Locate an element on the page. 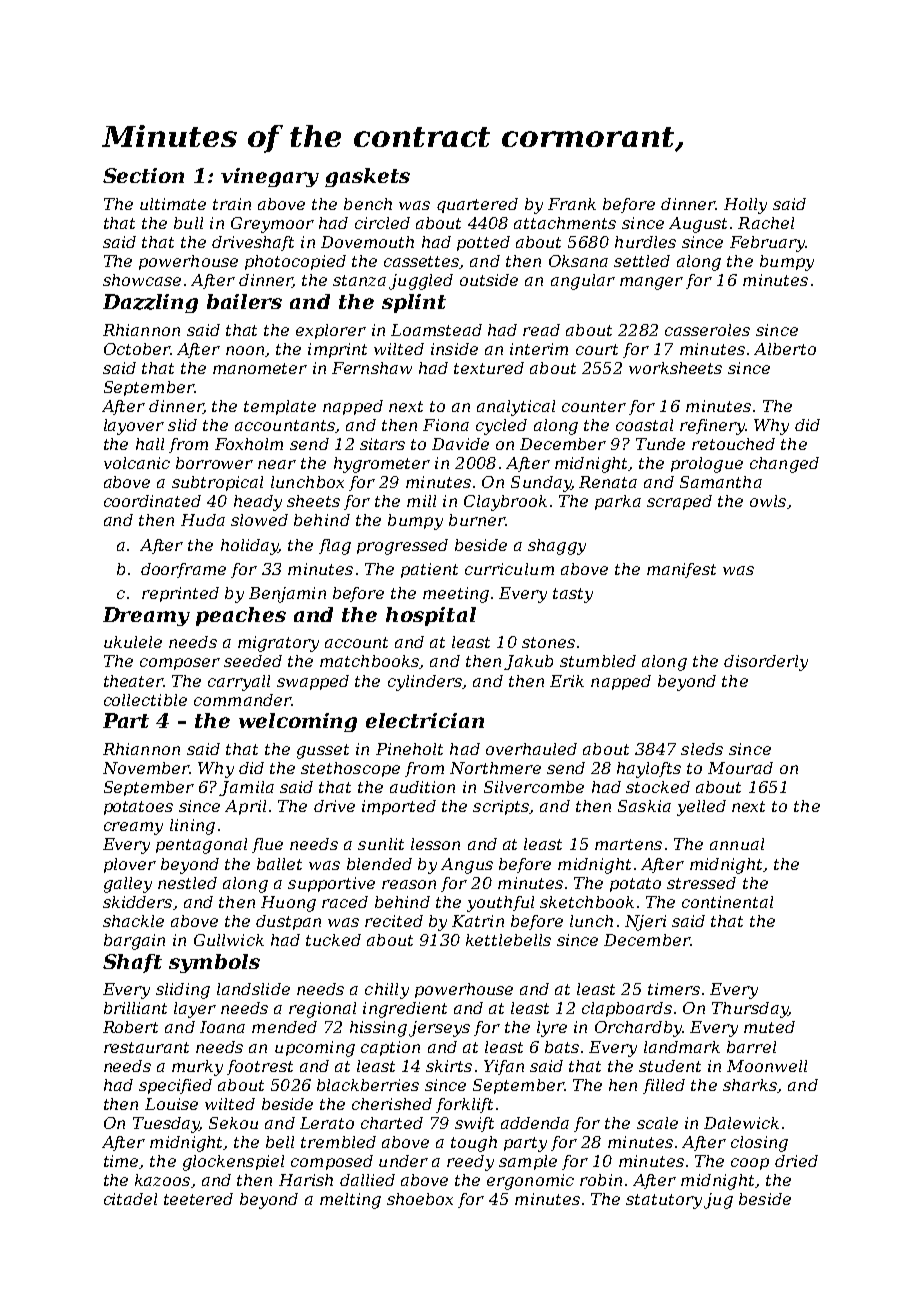 The image size is (924, 1308). gaskets is located at coordinates (367, 177).
